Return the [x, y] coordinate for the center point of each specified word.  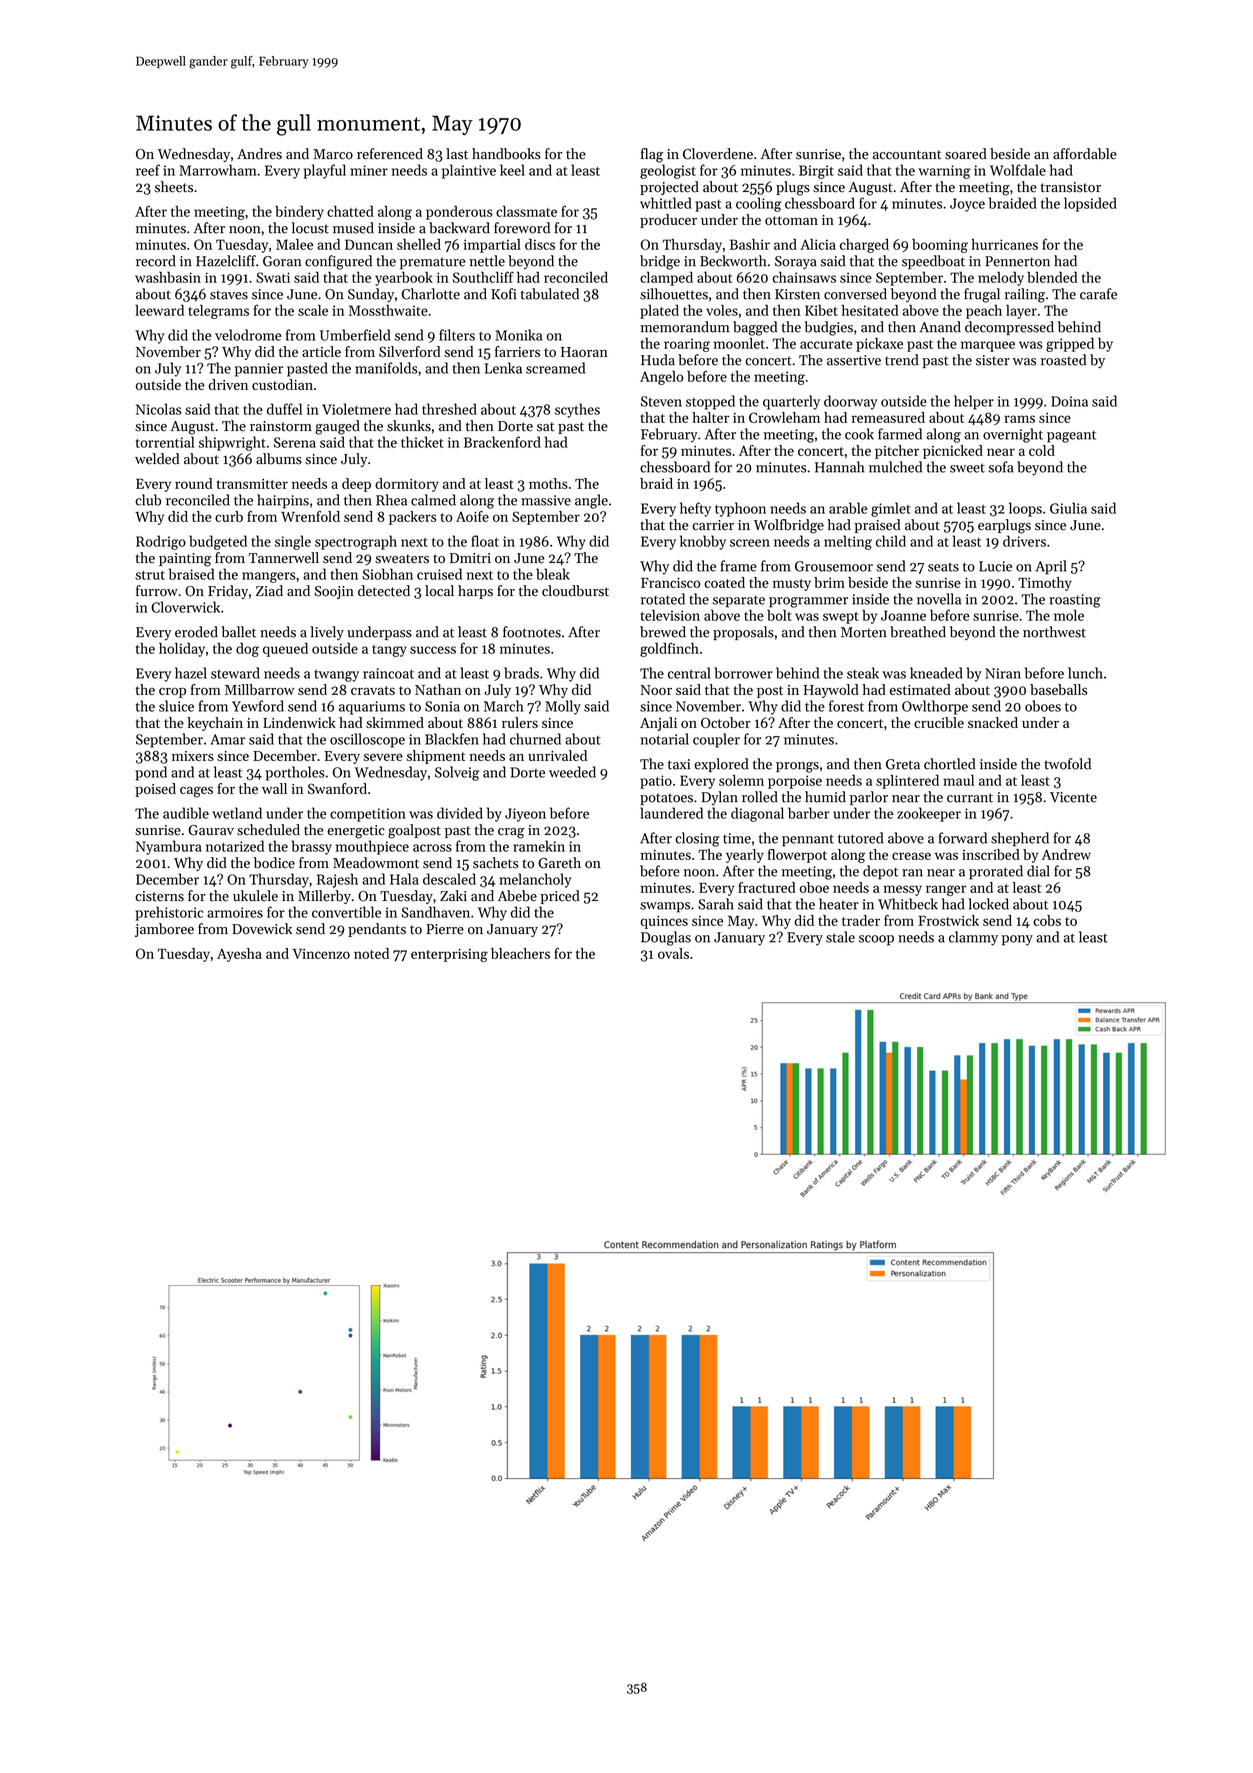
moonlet [739, 343]
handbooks [506, 154]
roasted [1063, 360]
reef [148, 170]
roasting [1075, 601]
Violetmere [356, 409]
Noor [656, 690]
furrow [157, 591]
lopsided [1090, 204]
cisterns [159, 896]
